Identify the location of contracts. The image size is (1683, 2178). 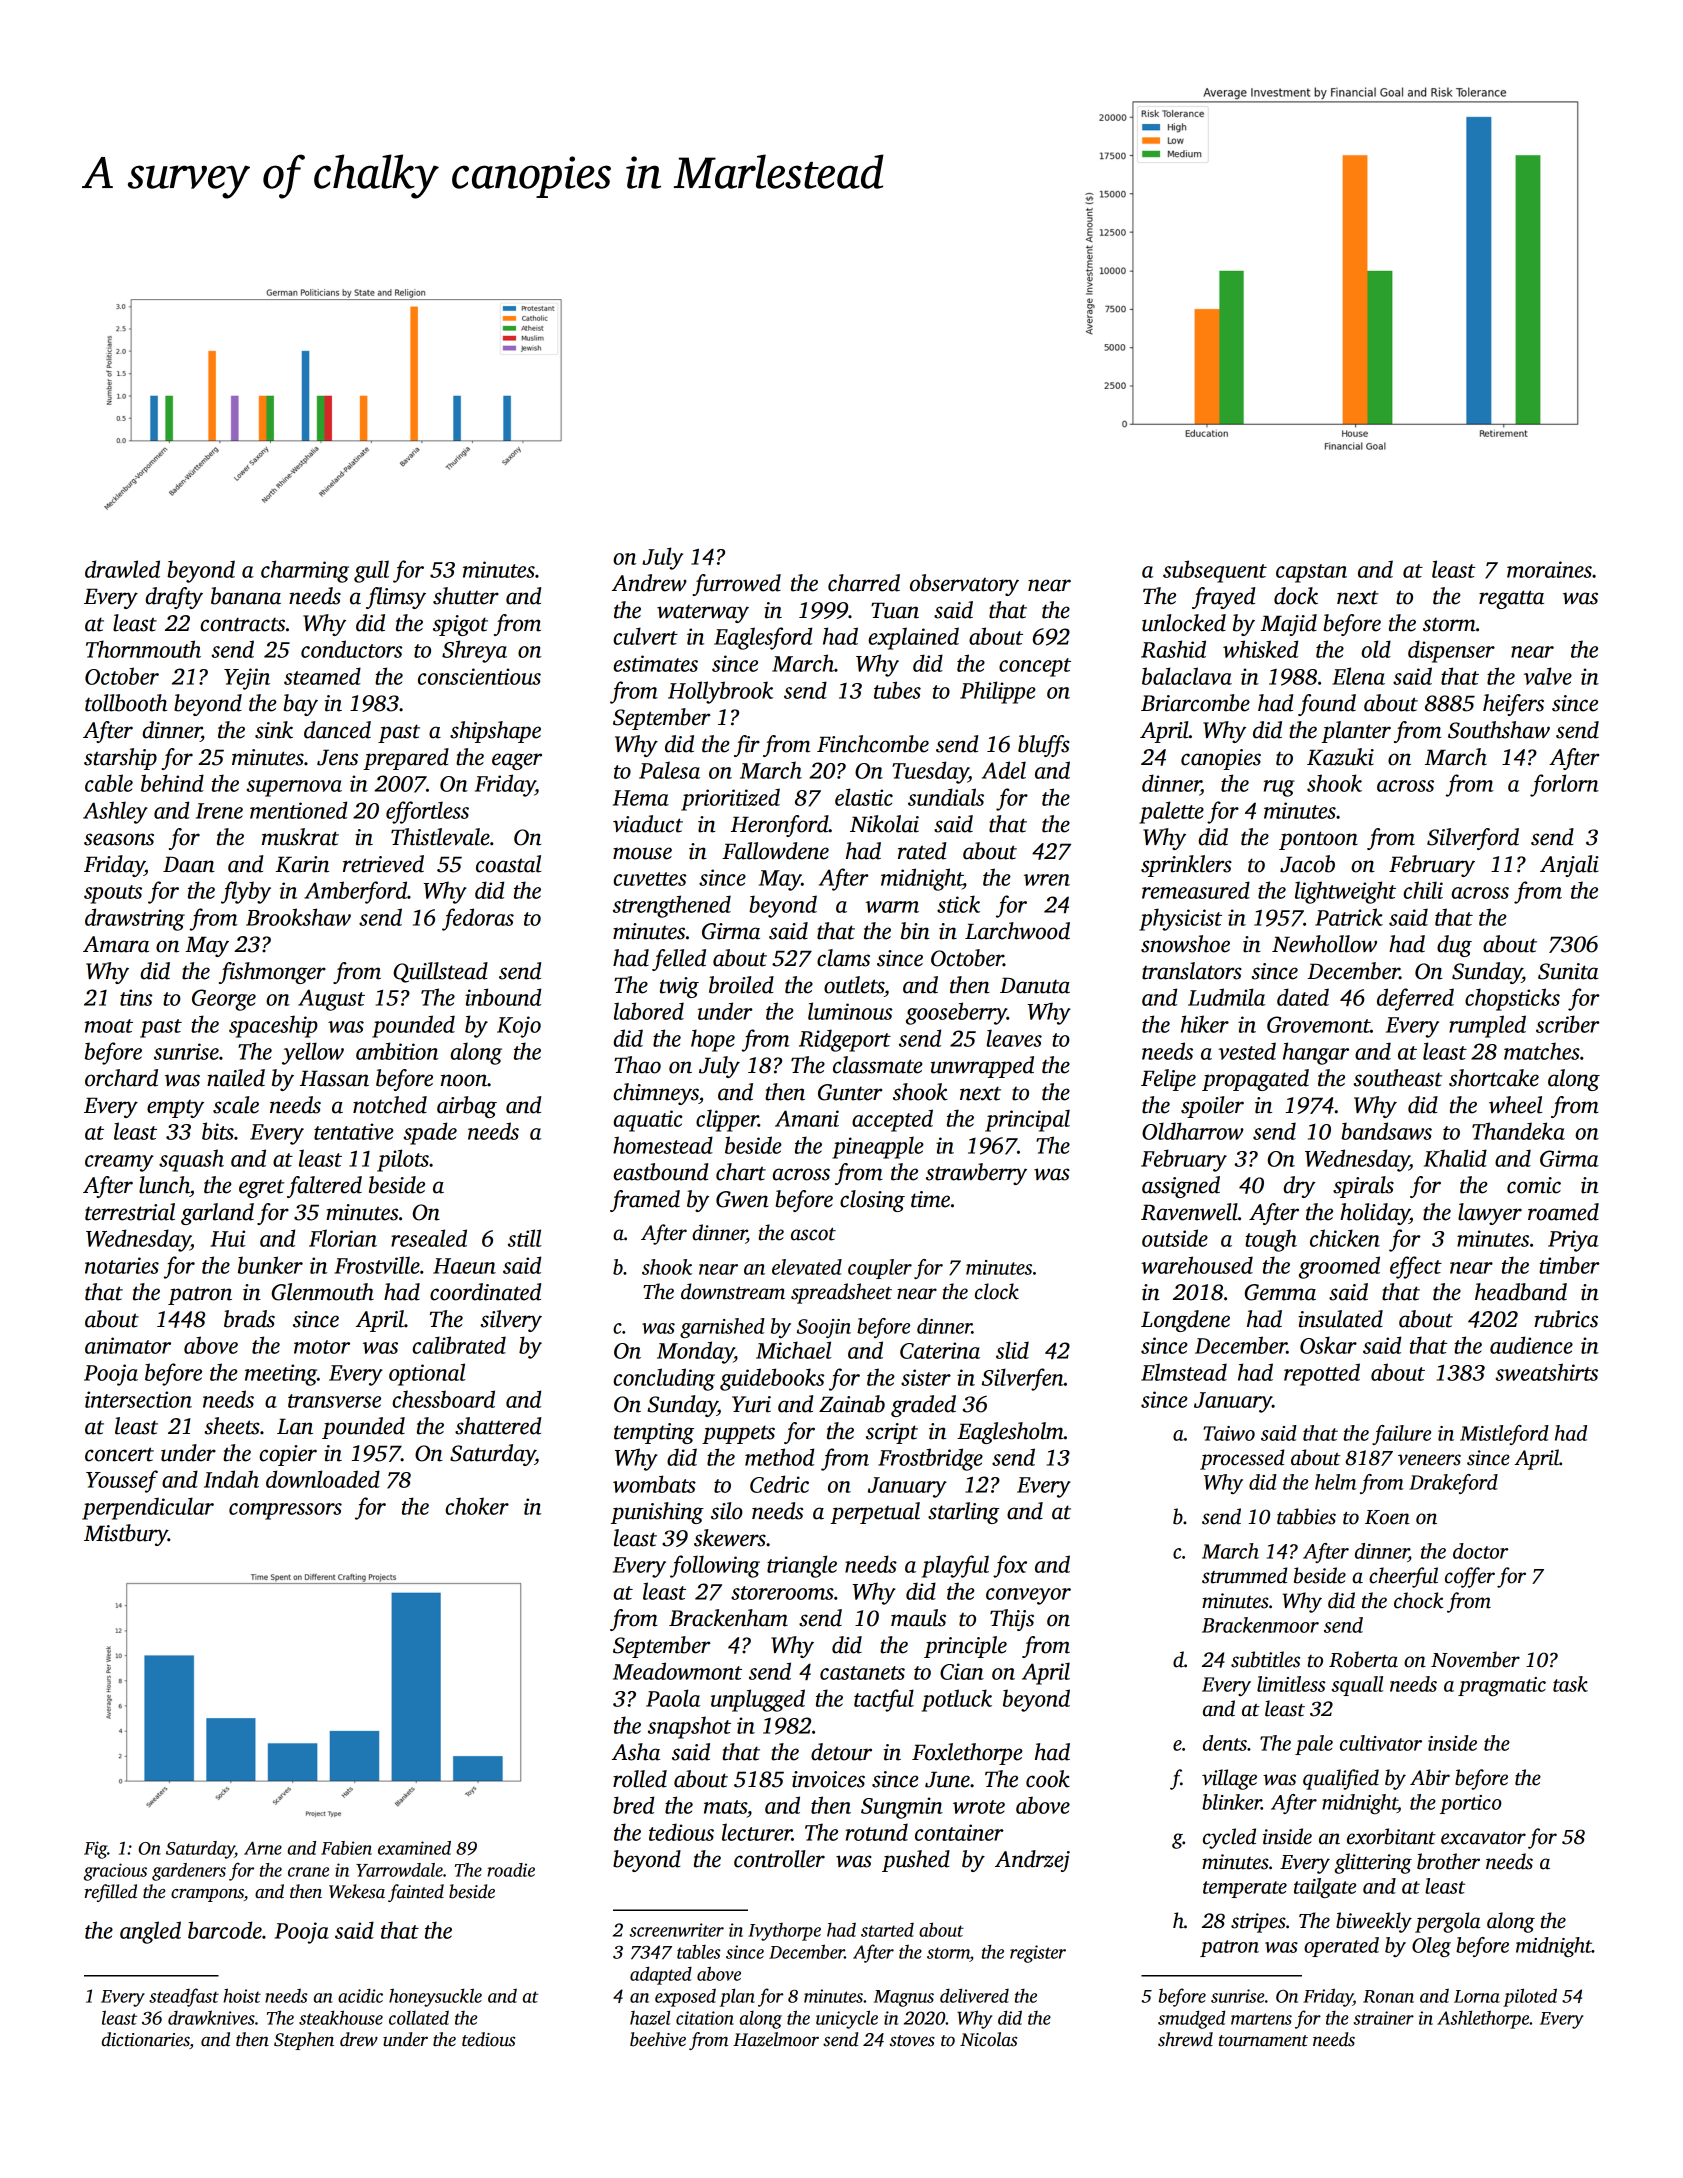
(242, 624).
